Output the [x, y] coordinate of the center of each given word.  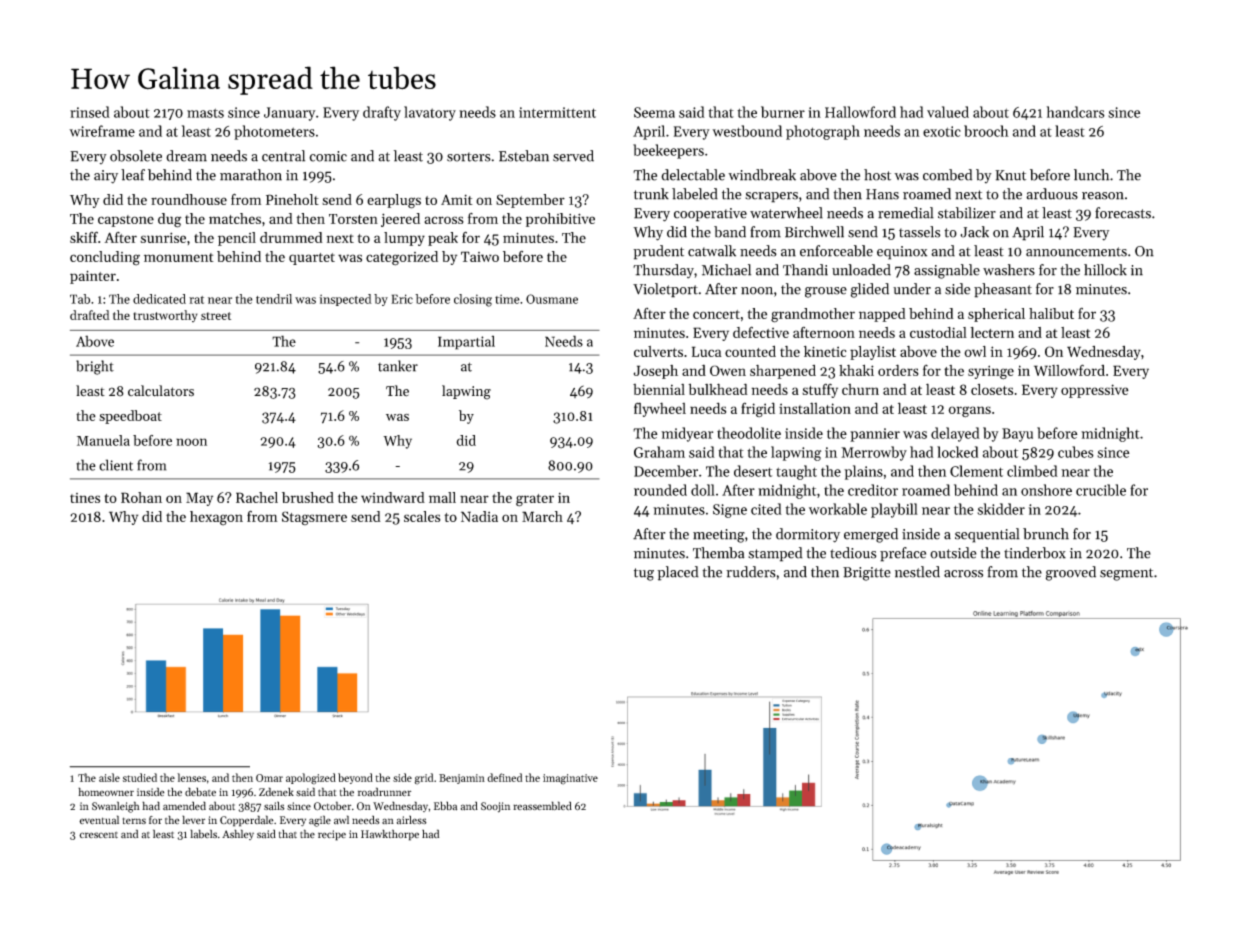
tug [644, 574]
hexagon [216, 518]
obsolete [136, 156]
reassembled [542, 806]
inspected [345, 300]
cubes [1076, 452]
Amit [457, 199]
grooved [1071, 573]
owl [975, 351]
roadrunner [384, 792]
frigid [758, 409]
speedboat [130, 417]
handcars [1076, 112]
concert [716, 314]
